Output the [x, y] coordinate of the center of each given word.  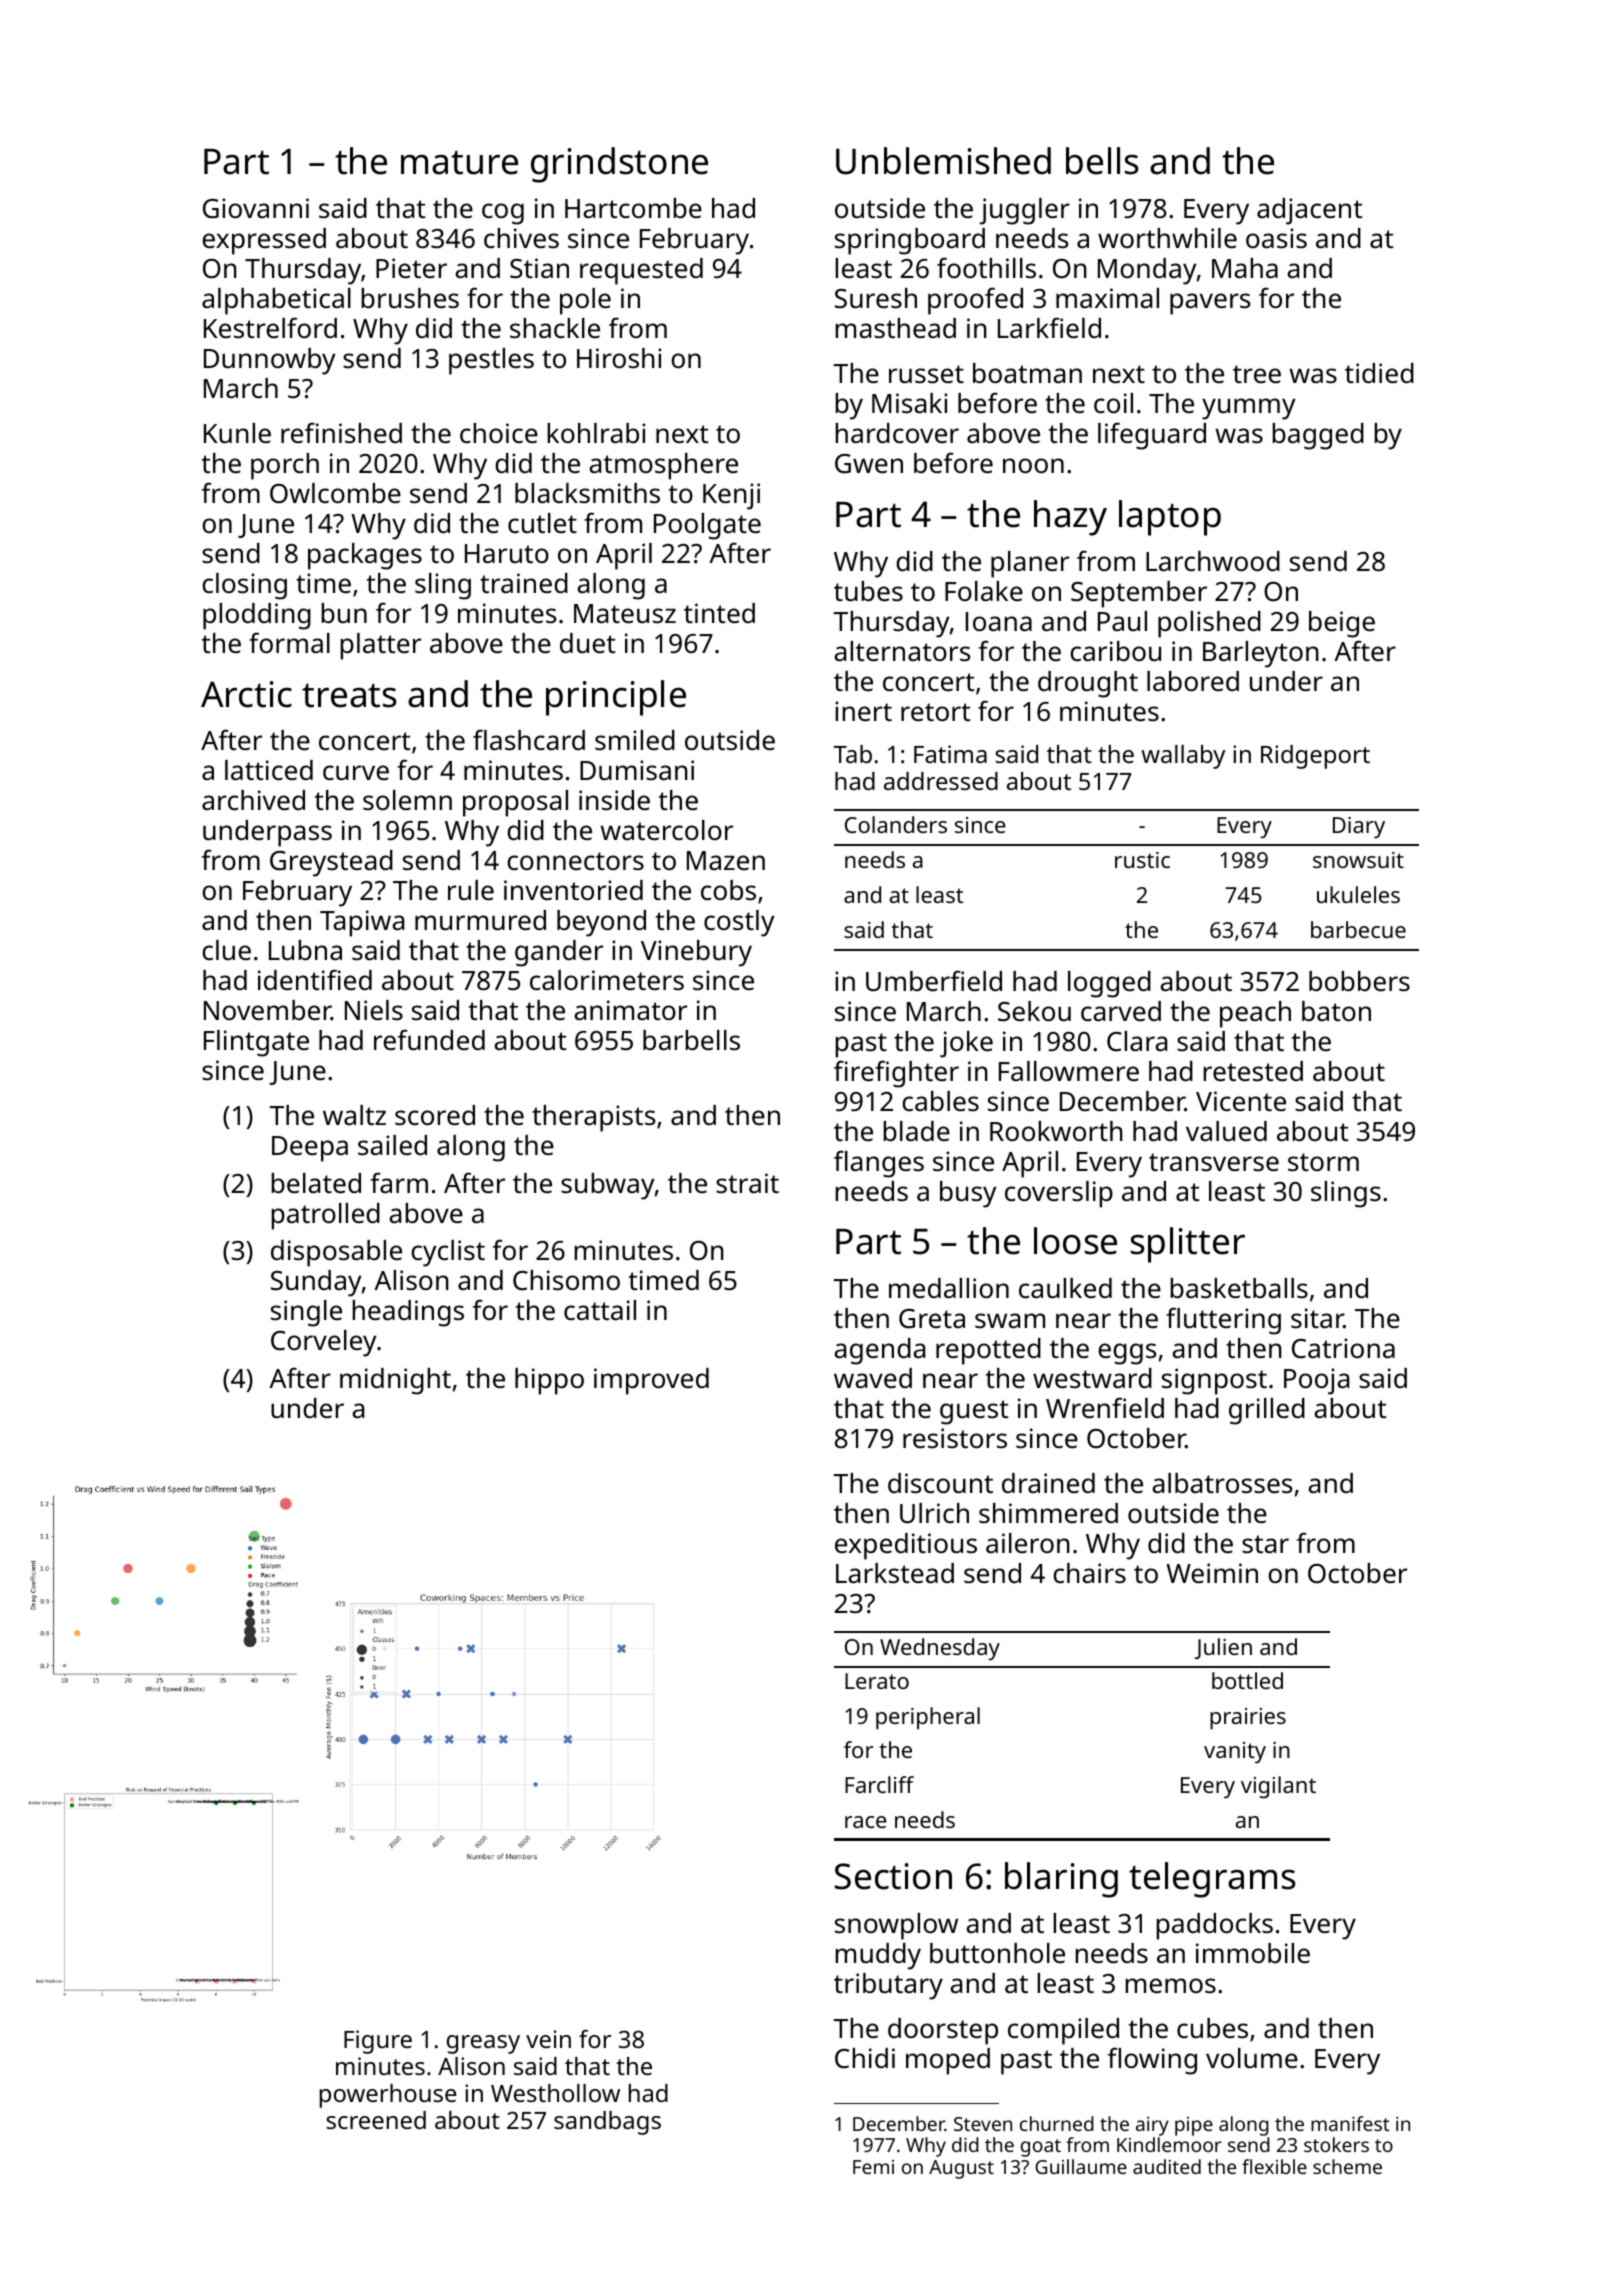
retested [1253, 1071]
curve [356, 772]
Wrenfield [1105, 1408]
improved [651, 1381]
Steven [983, 2124]
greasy [483, 2044]
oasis [1276, 238]
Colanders [896, 824]
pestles [491, 361]
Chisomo [566, 1280]
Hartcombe [633, 208]
